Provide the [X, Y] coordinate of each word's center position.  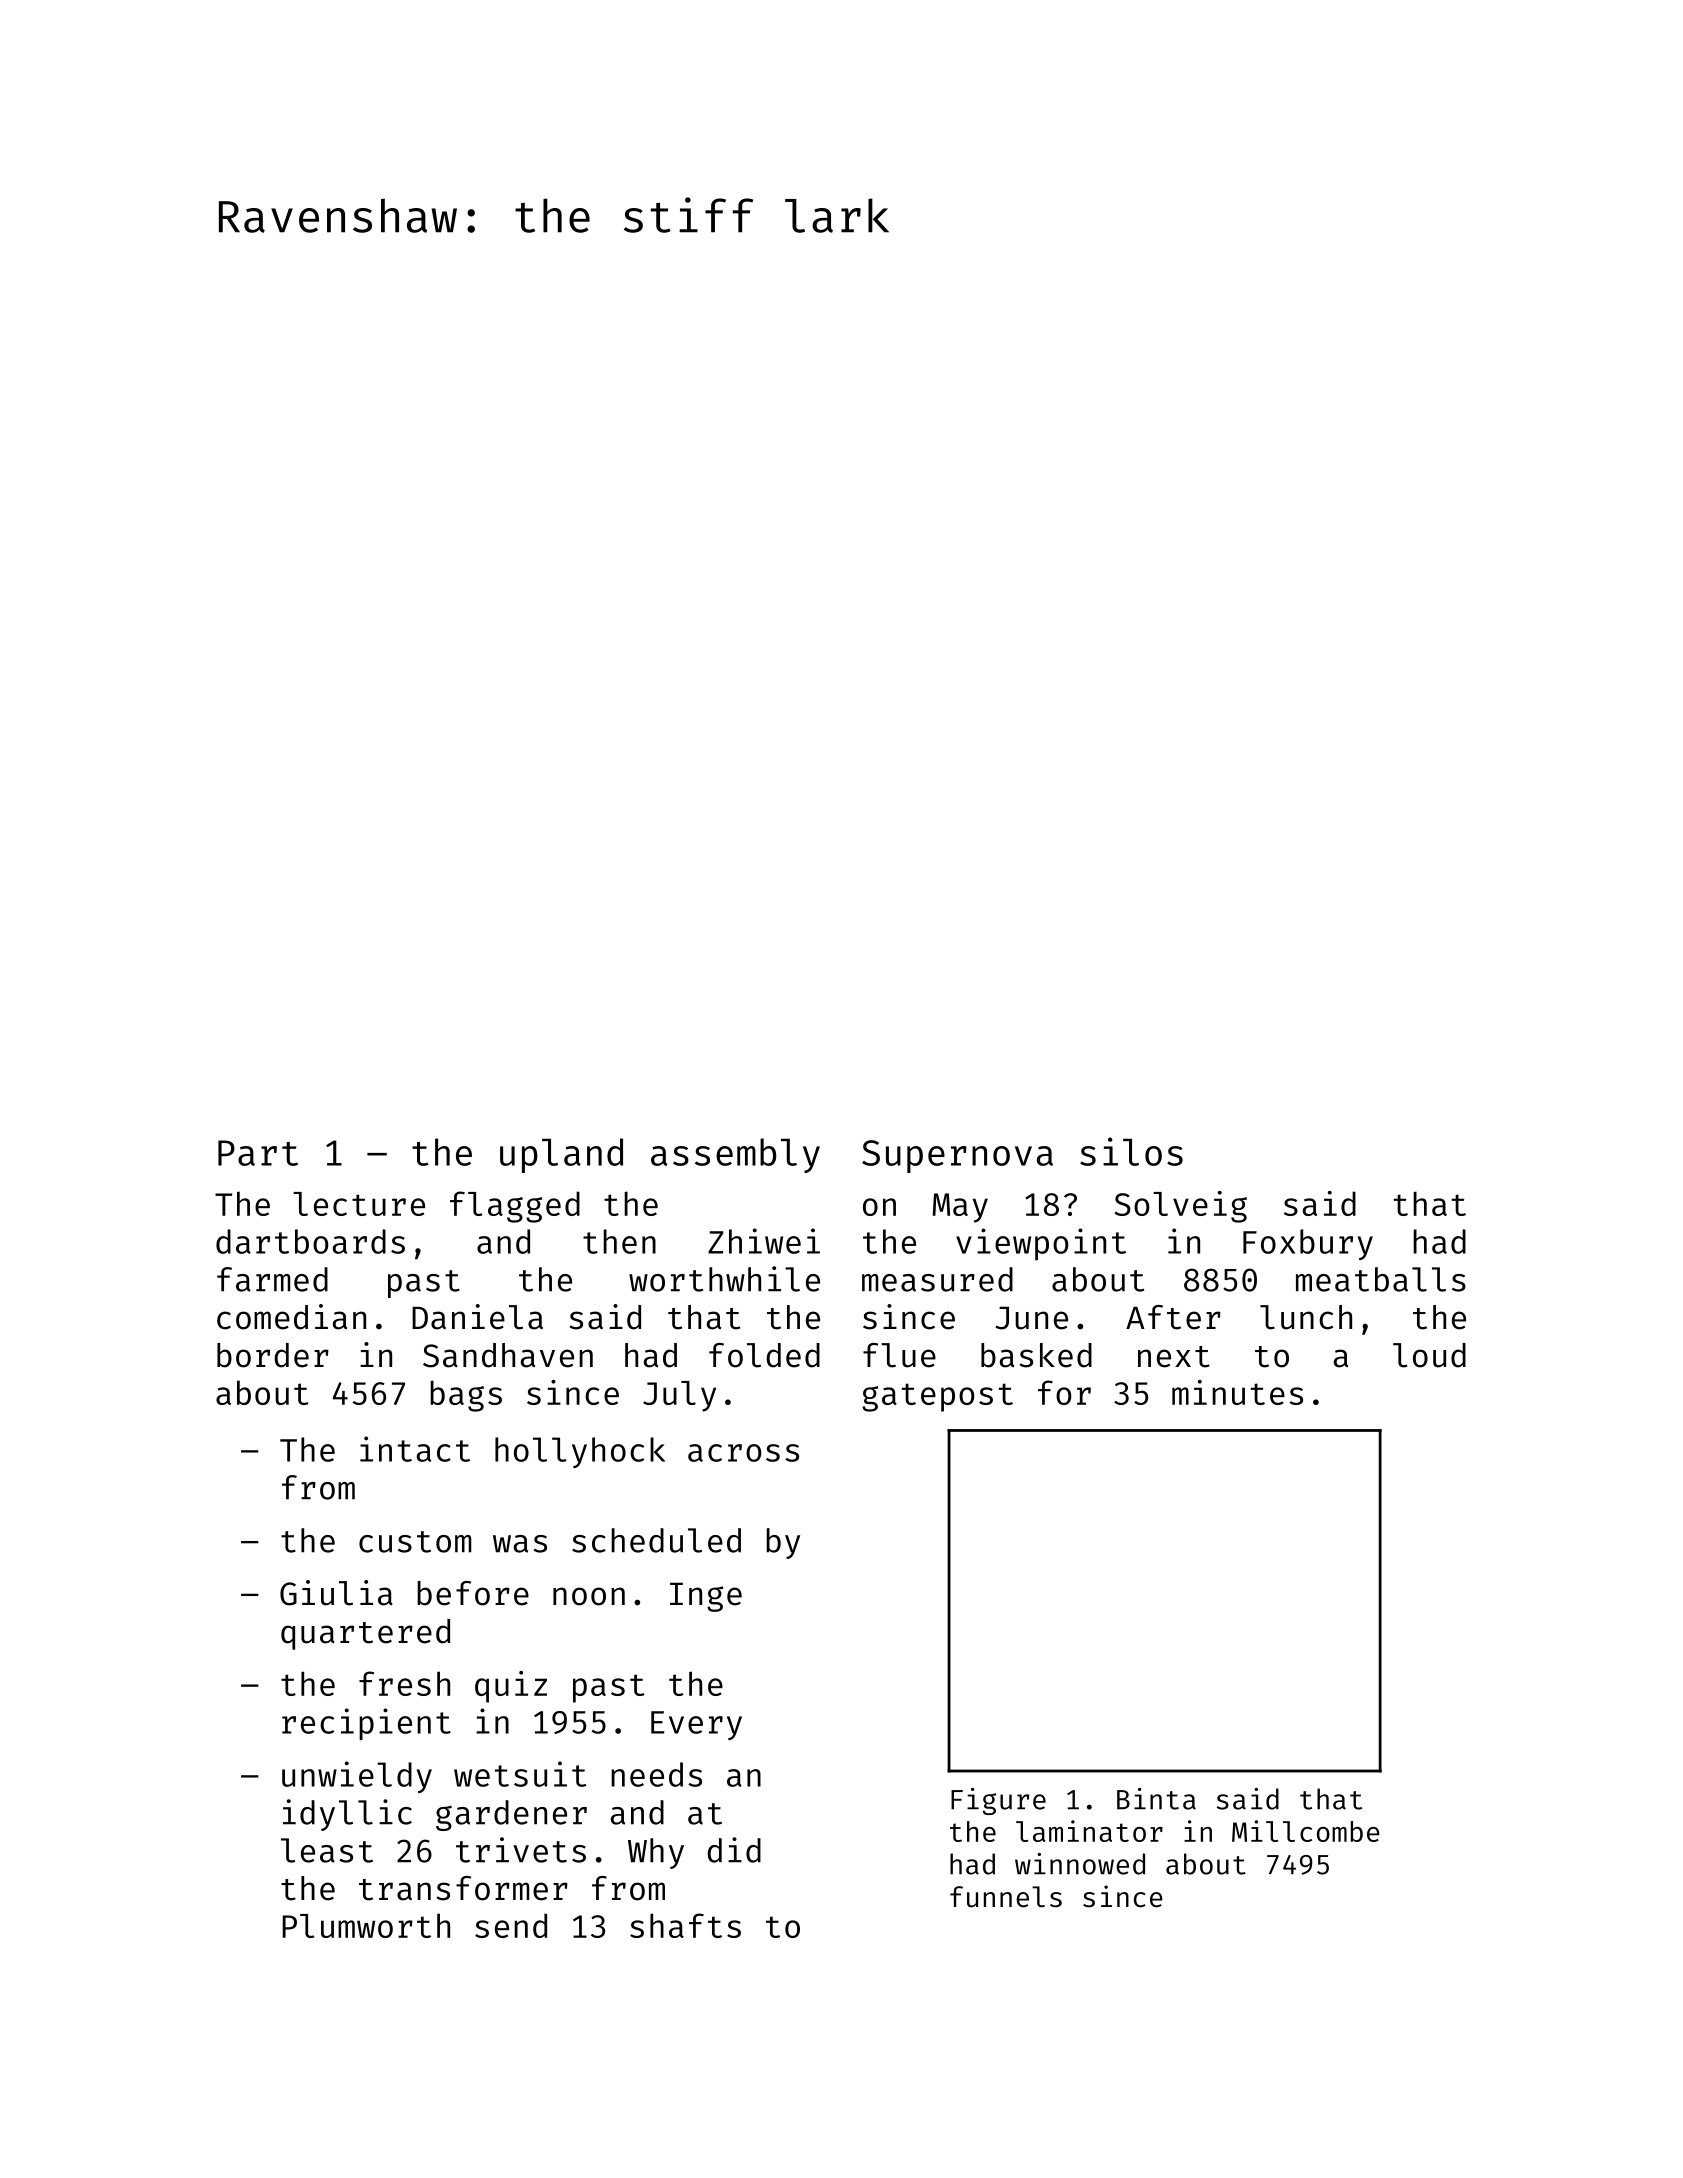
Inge [706, 1597]
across [743, 1453]
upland [561, 1155]
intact [415, 1449]
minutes [1237, 1392]
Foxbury [1308, 1244]
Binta [1156, 1799]
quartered [365, 1634]
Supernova [957, 1156]
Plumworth [366, 1925]
